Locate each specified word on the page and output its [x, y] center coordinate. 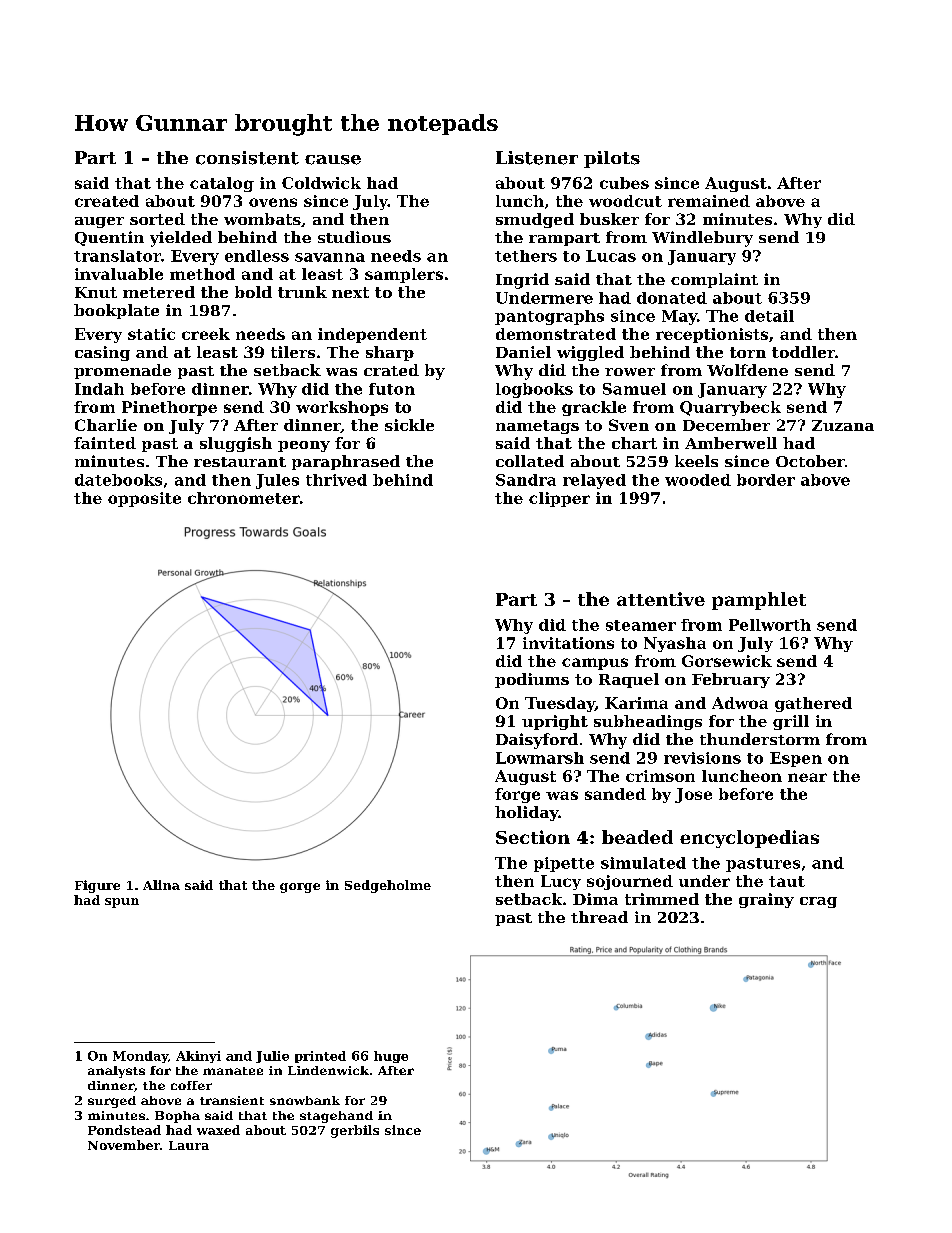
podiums [532, 680]
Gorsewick [727, 661]
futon [392, 389]
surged [112, 1102]
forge [517, 795]
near [807, 777]
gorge [300, 888]
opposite [144, 499]
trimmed [662, 899]
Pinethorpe [169, 408]
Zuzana [843, 425]
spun [122, 903]
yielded [181, 239]
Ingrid [522, 281]
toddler [803, 352]
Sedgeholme [388, 886]
